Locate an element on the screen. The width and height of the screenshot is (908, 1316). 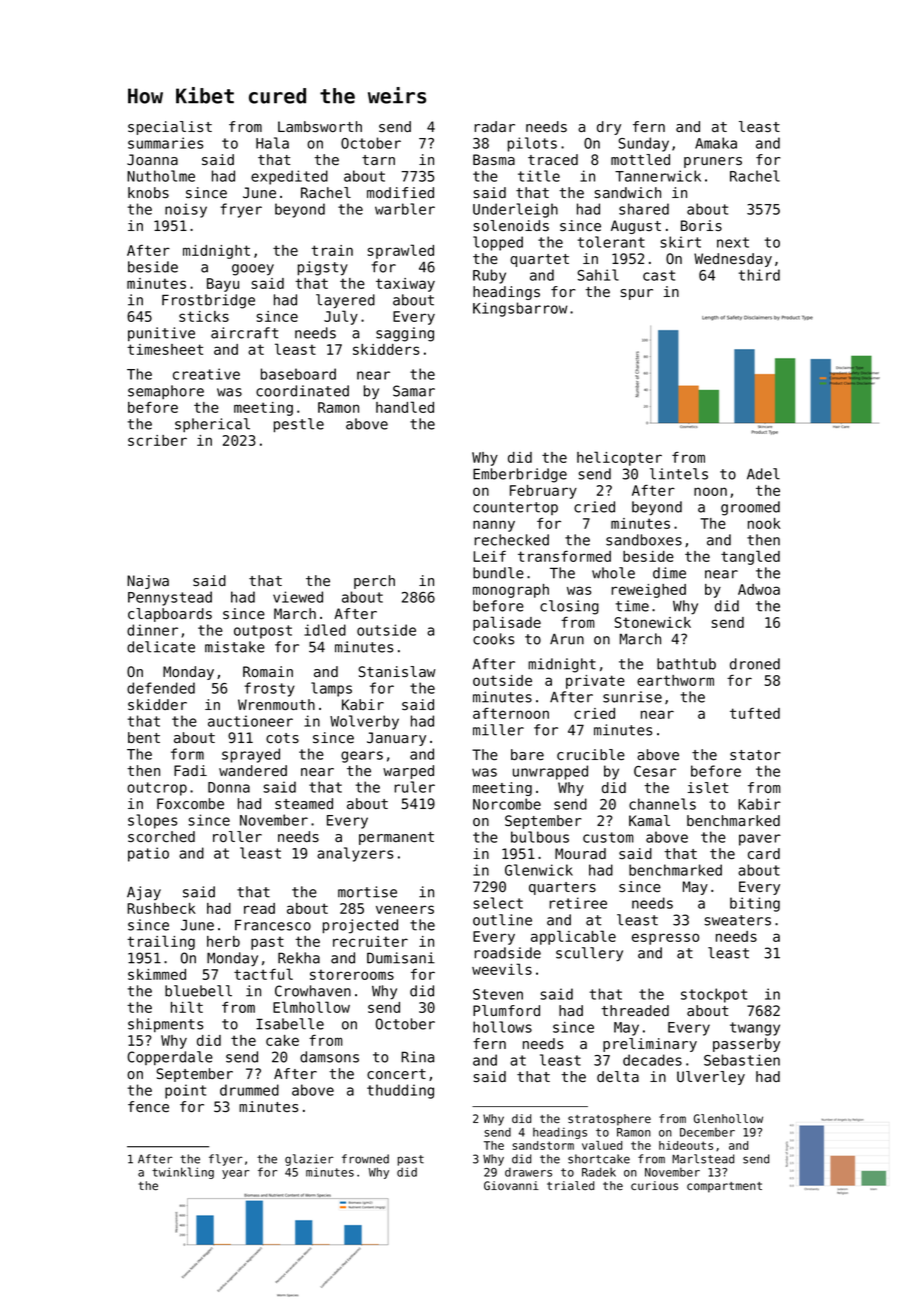
specialist is located at coordinates (170, 128).
